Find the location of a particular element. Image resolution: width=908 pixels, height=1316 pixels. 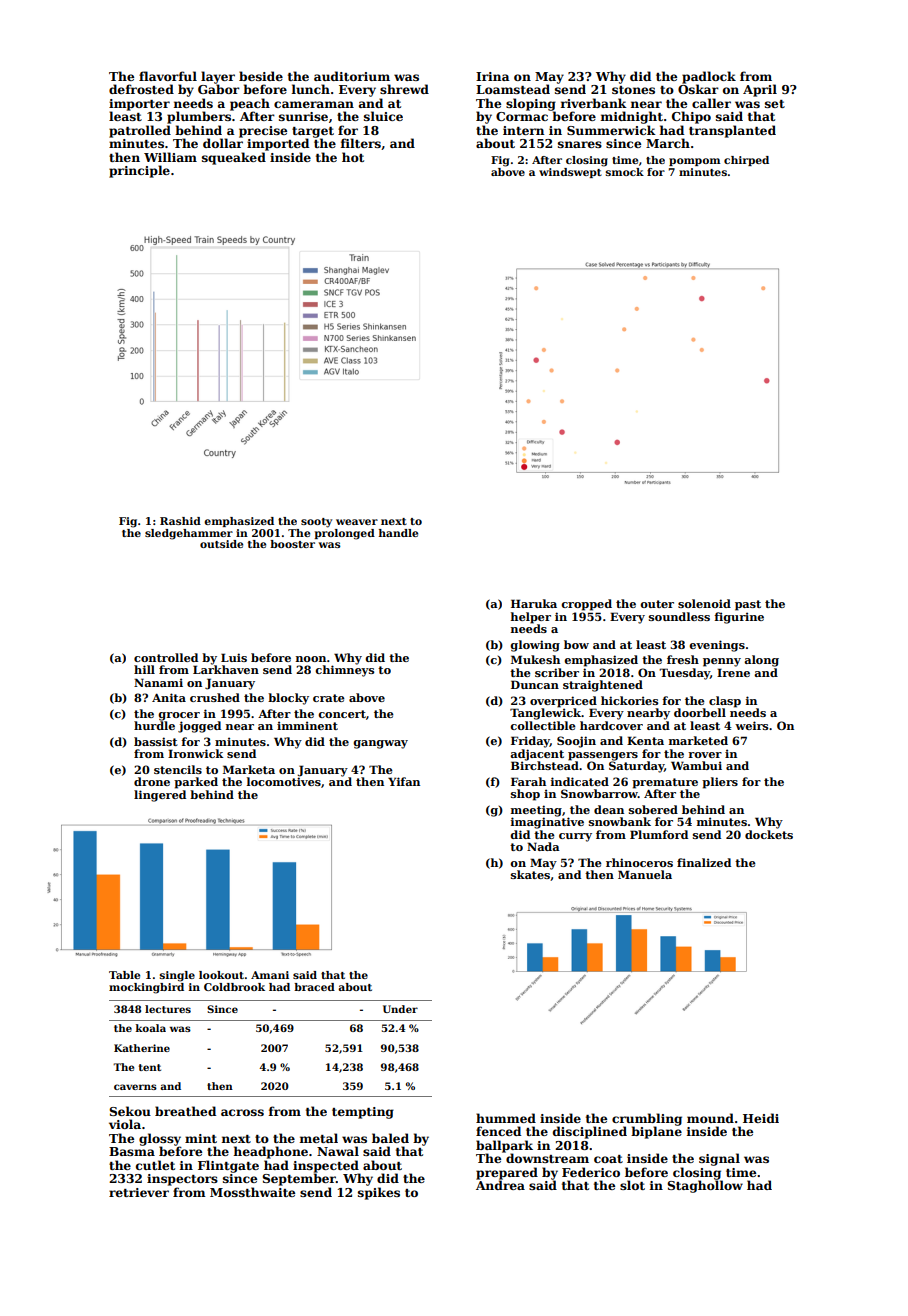

Flintgate is located at coordinates (228, 1166).
